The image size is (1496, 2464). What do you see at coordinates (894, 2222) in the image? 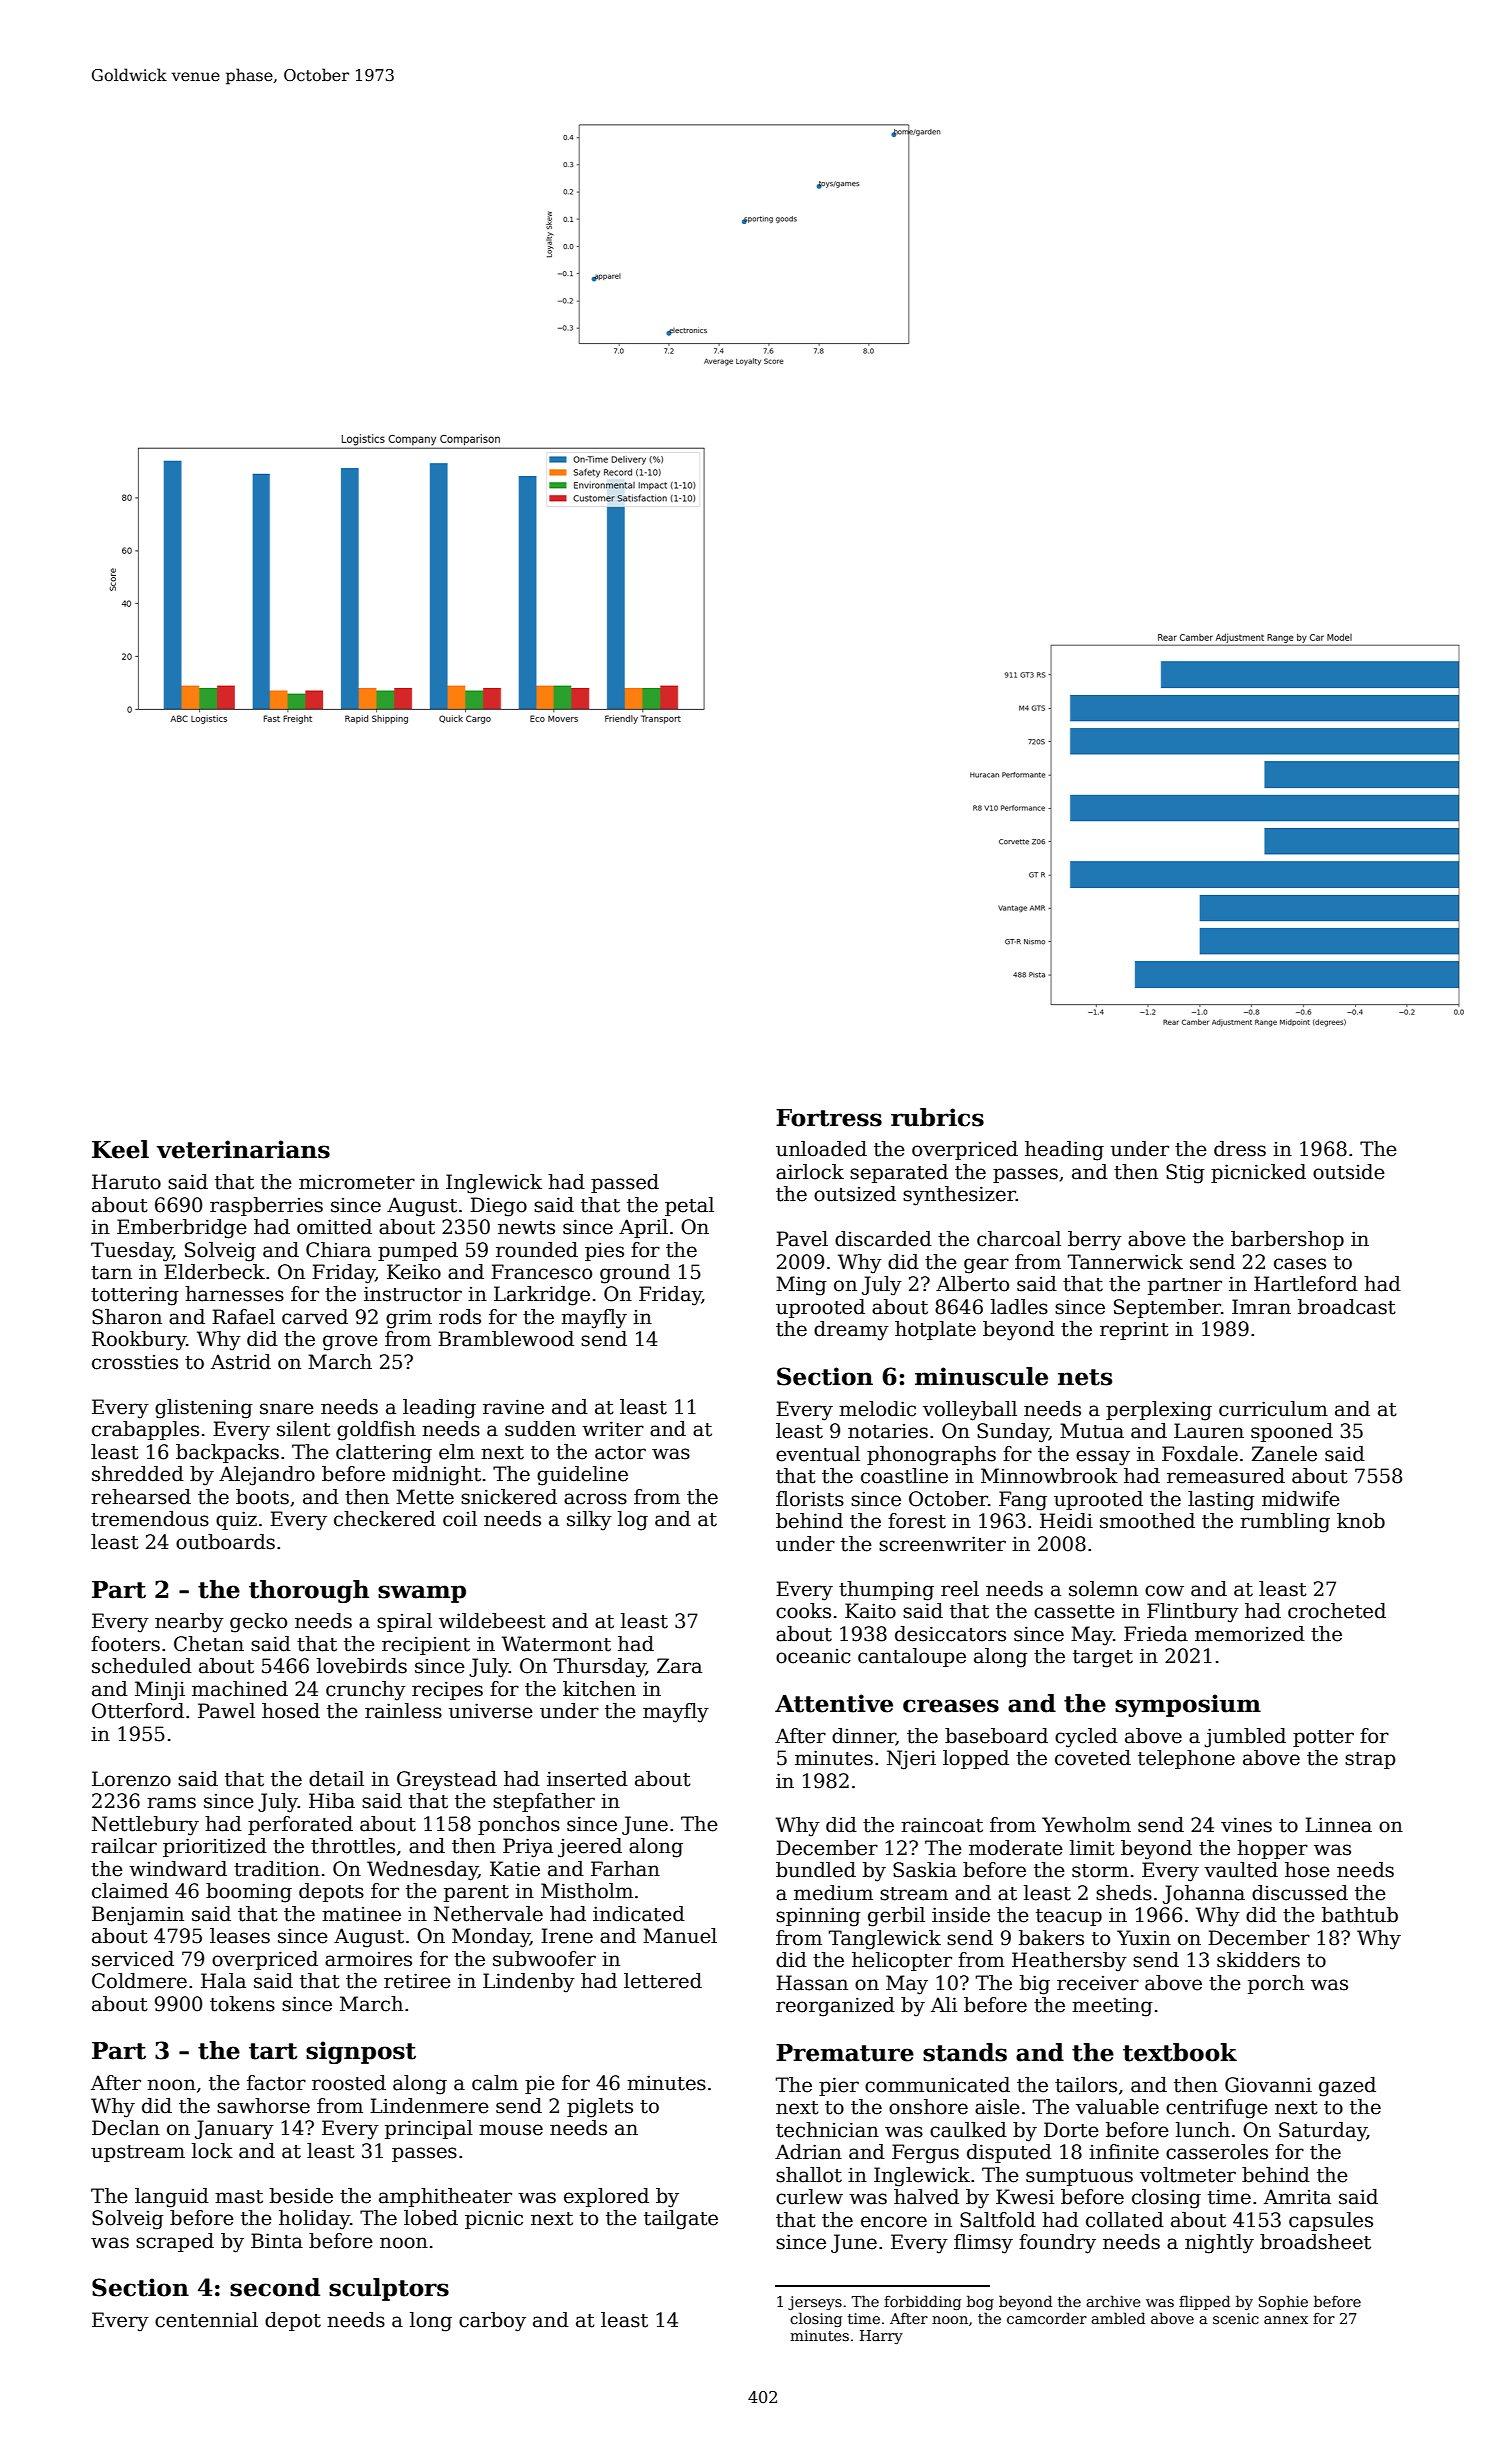
I see `encore` at bounding box center [894, 2222].
